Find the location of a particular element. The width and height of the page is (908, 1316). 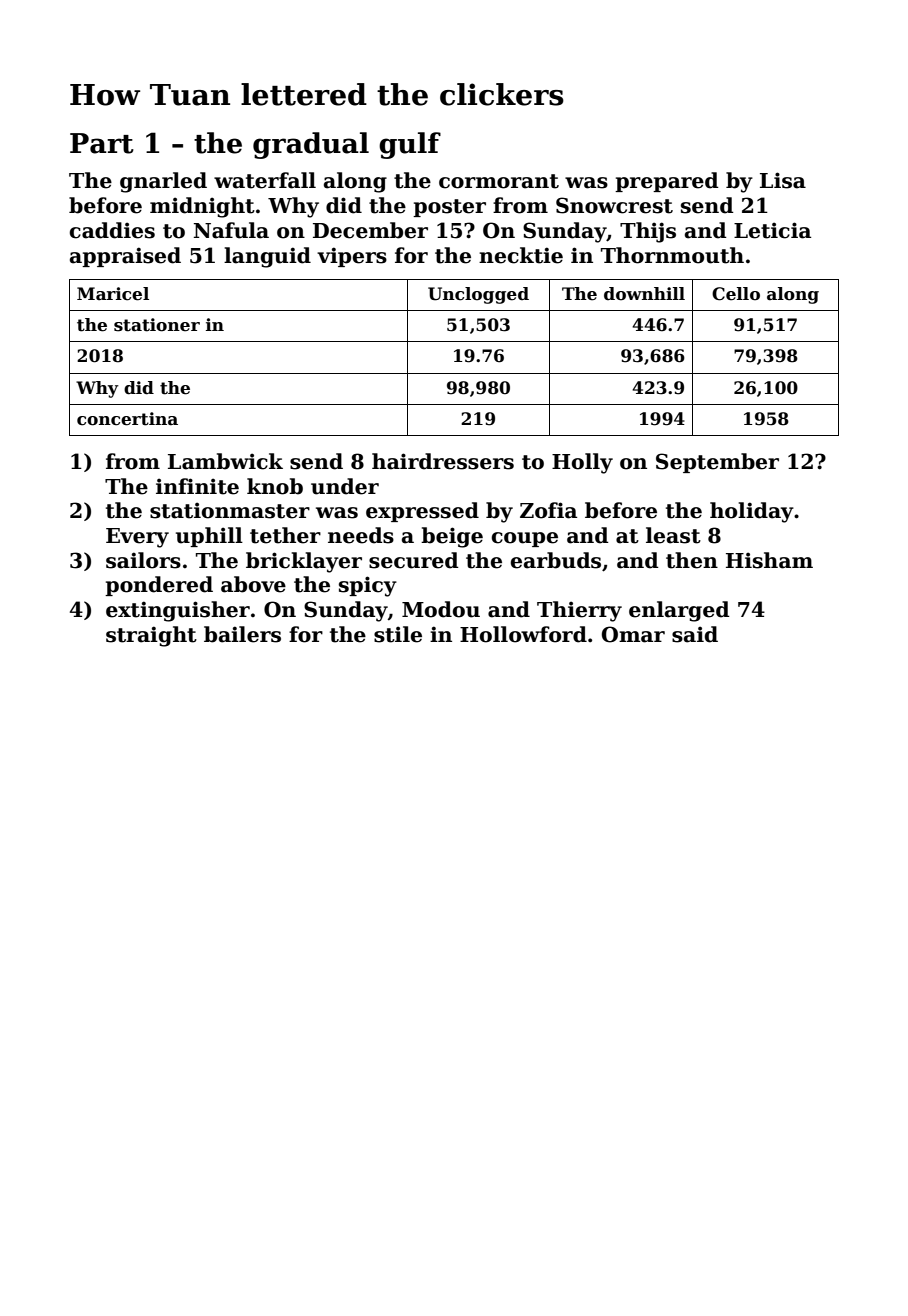

Omar is located at coordinates (633, 634).
